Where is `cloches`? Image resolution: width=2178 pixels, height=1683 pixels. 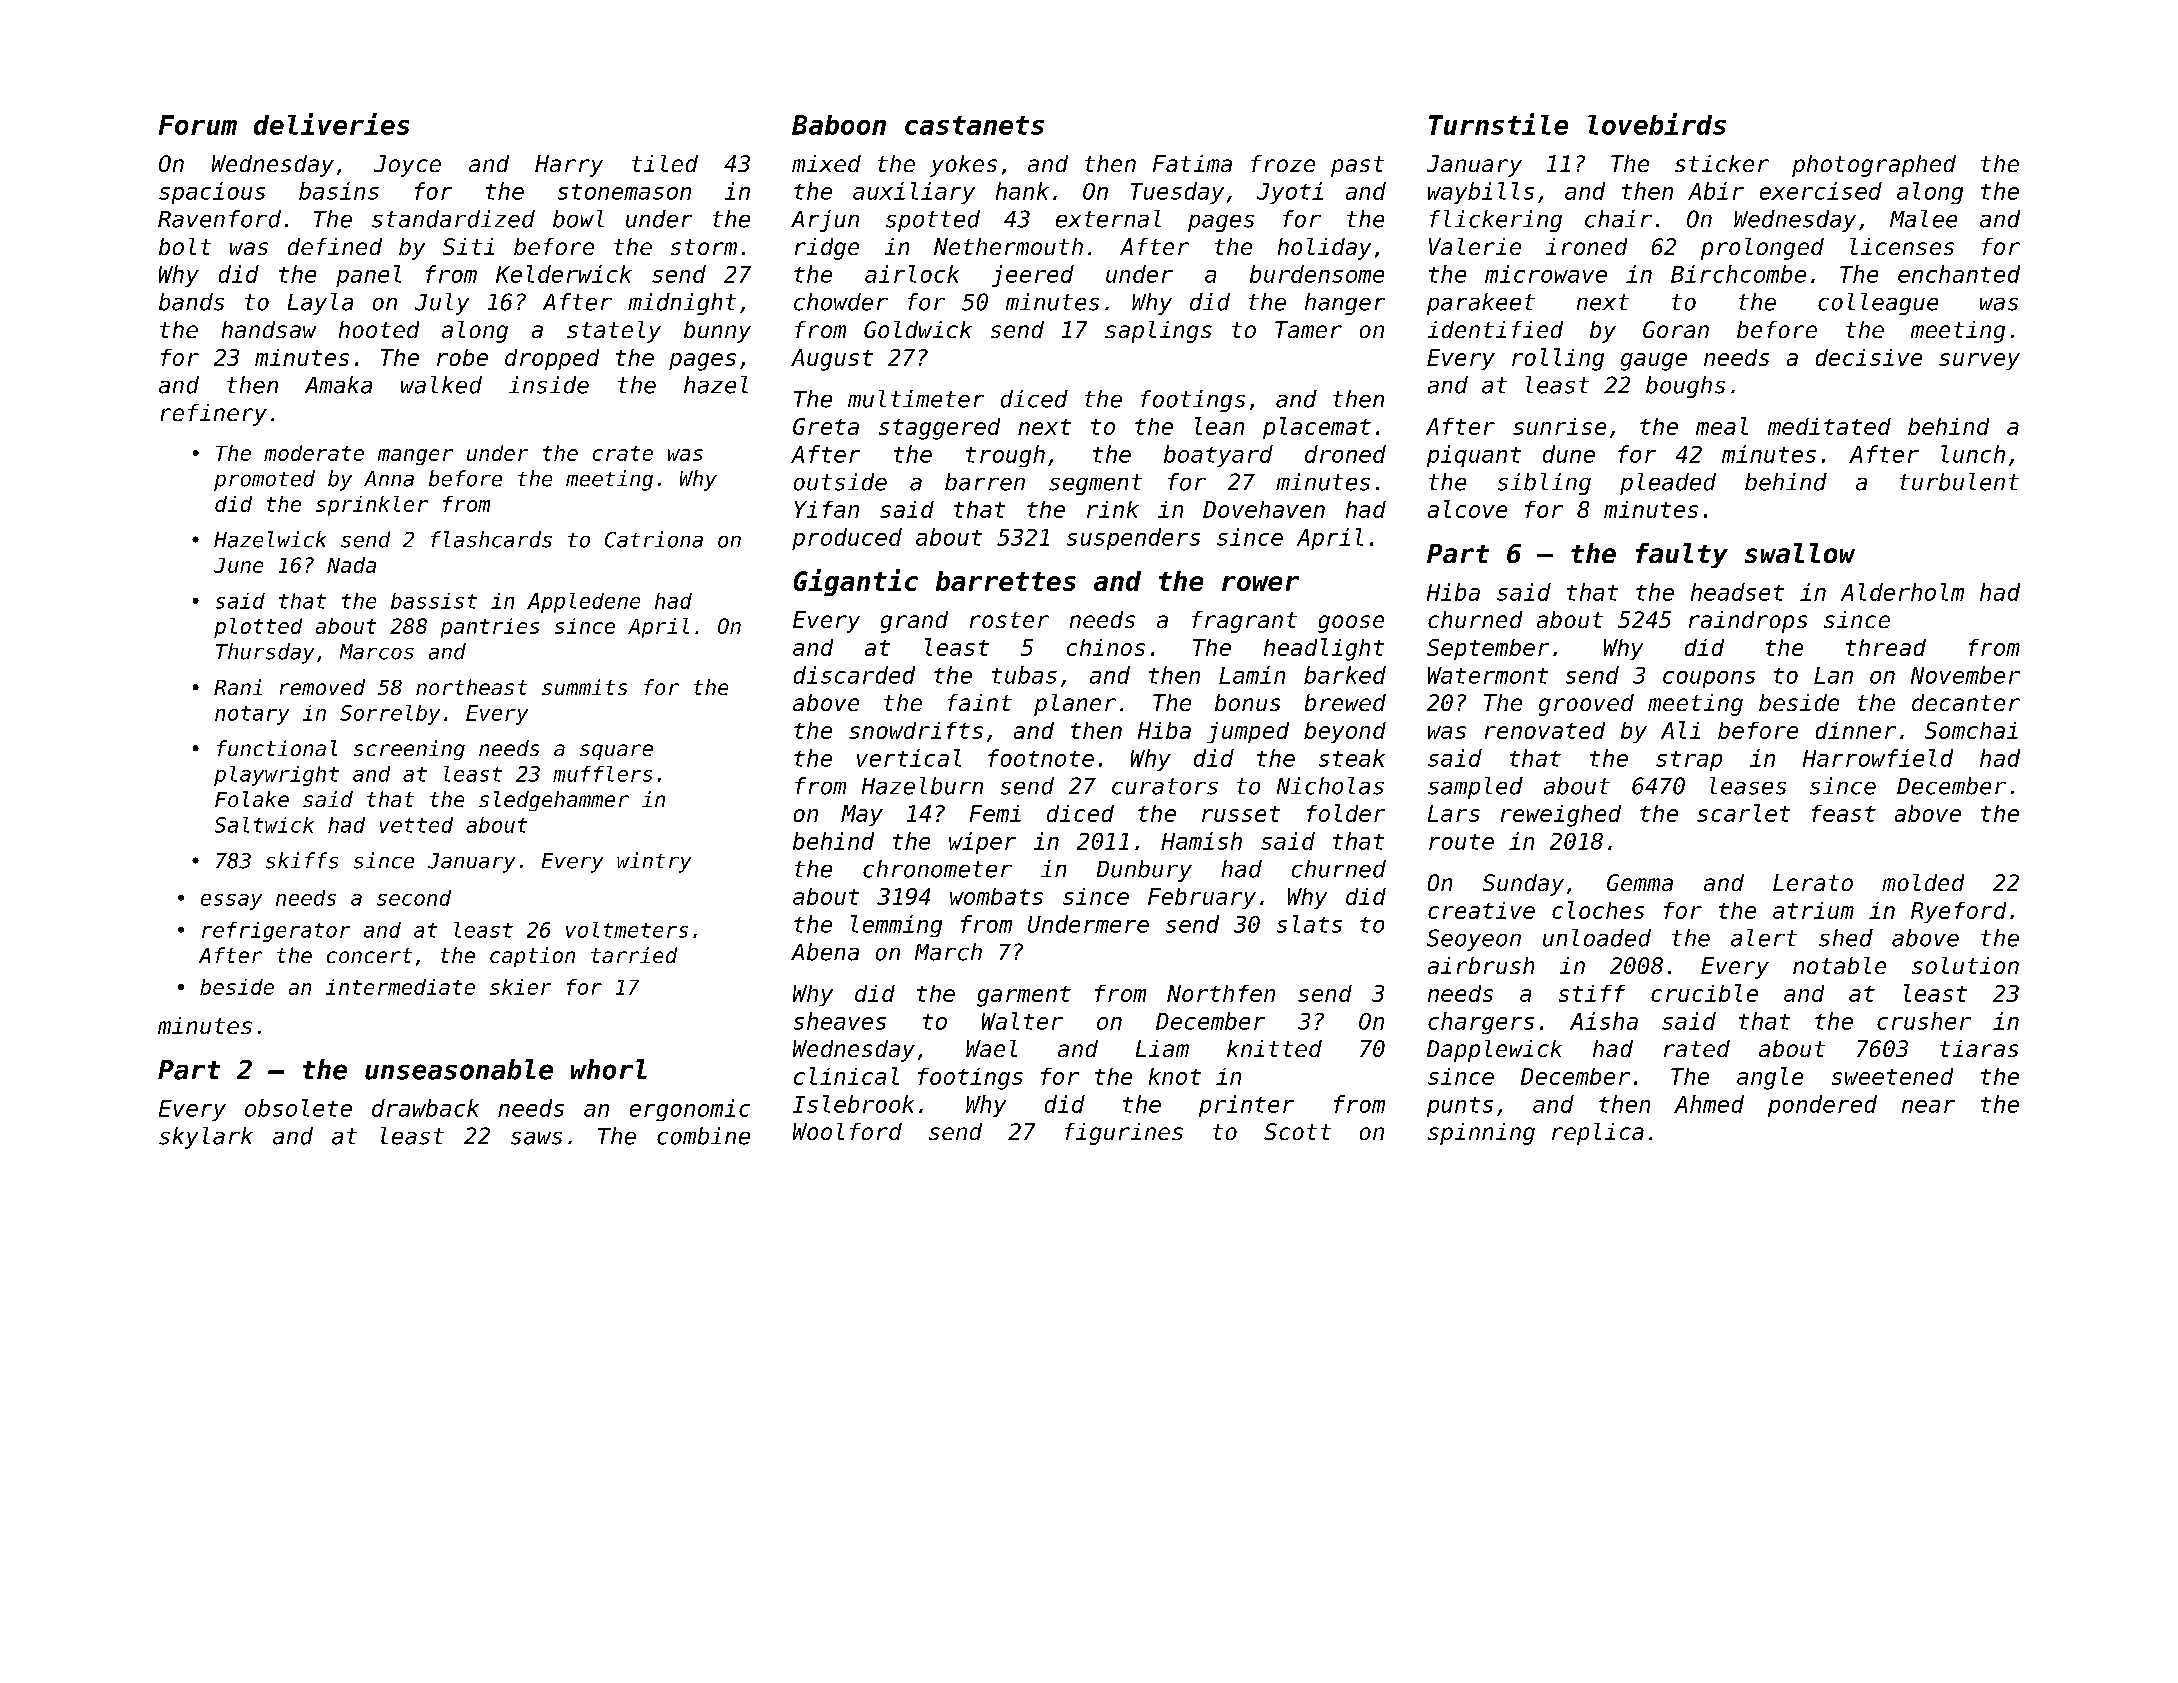
cloches is located at coordinates (1598, 910).
